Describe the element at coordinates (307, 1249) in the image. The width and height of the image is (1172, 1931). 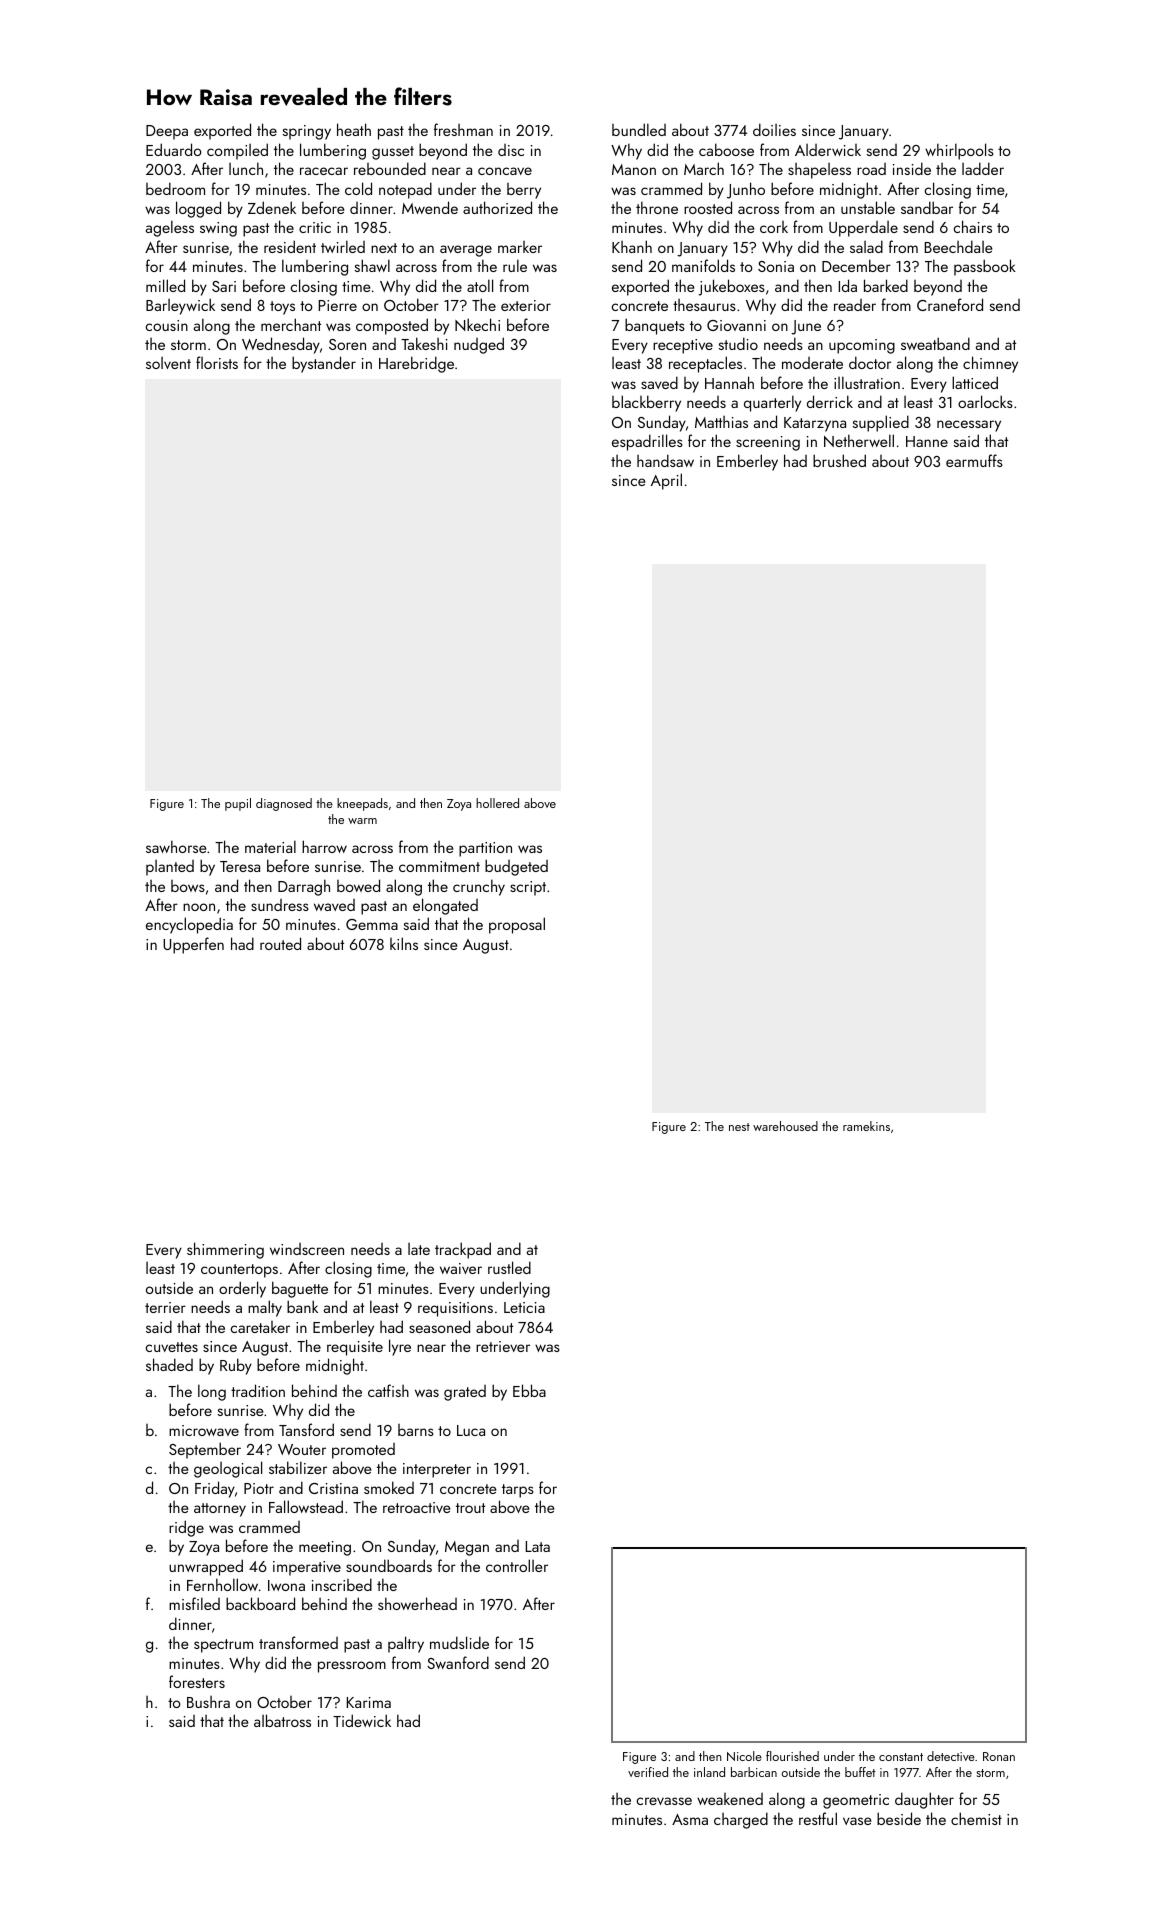
I see `windscreen` at that location.
